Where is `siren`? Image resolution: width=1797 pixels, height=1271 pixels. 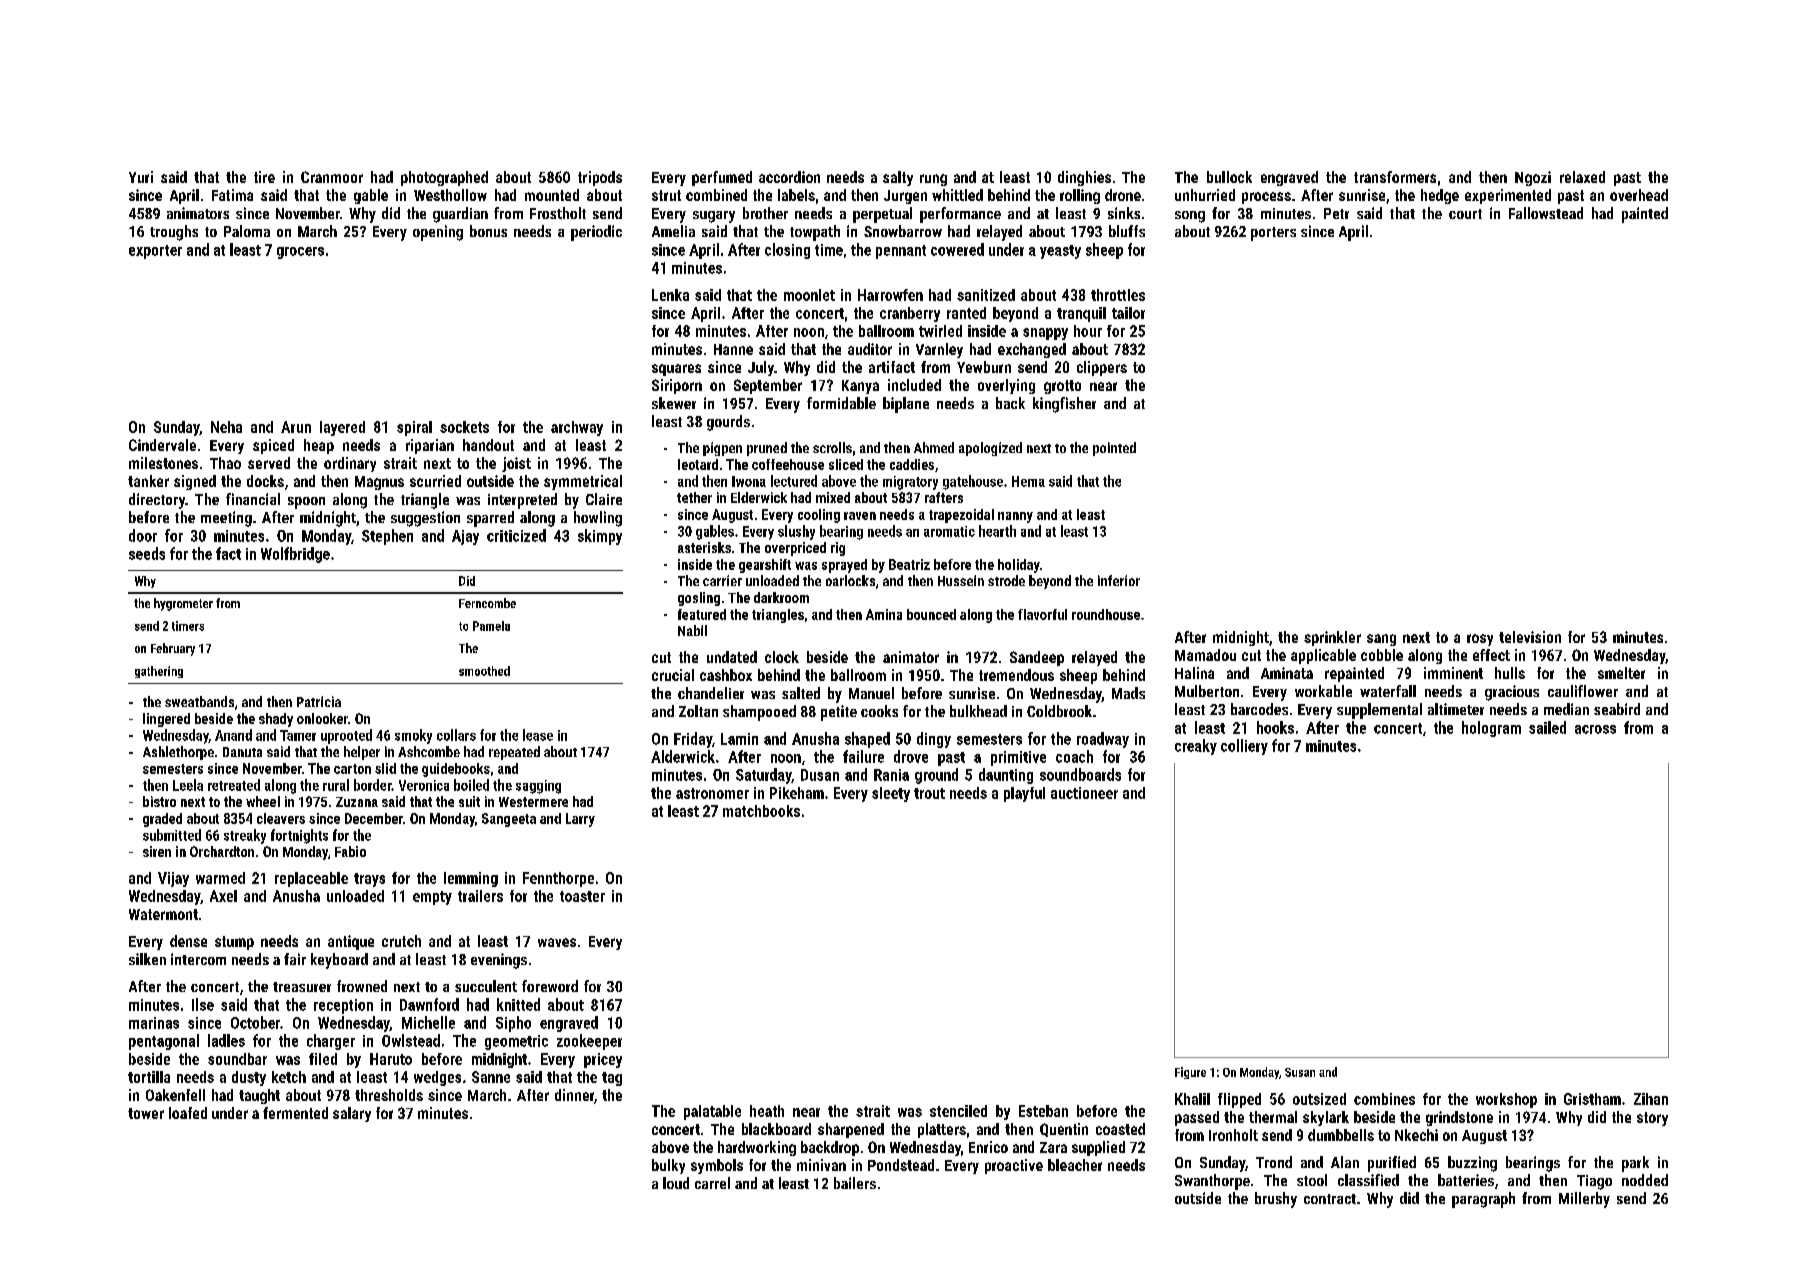
siren is located at coordinates (157, 851).
